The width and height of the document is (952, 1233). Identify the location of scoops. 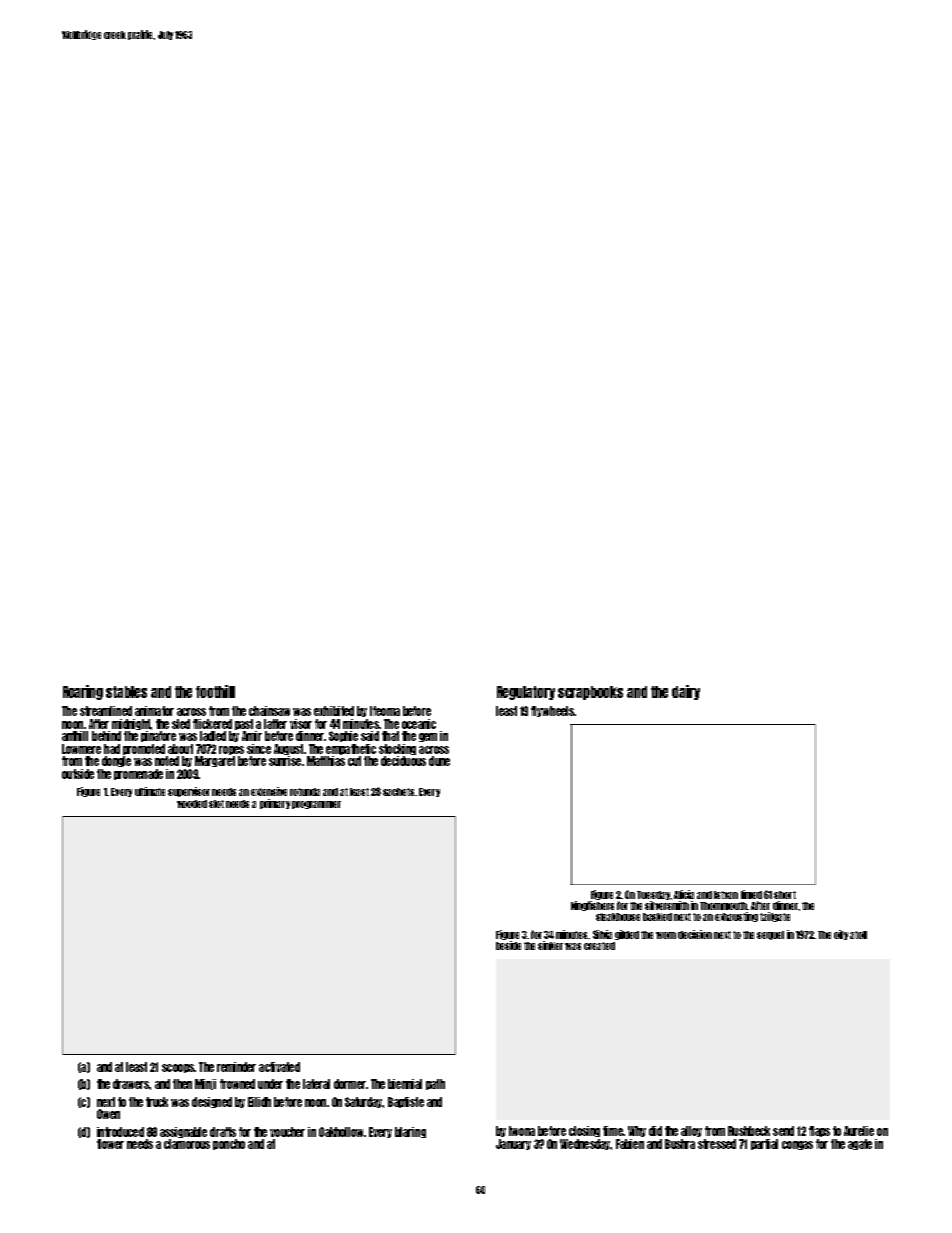
(178, 1068).
